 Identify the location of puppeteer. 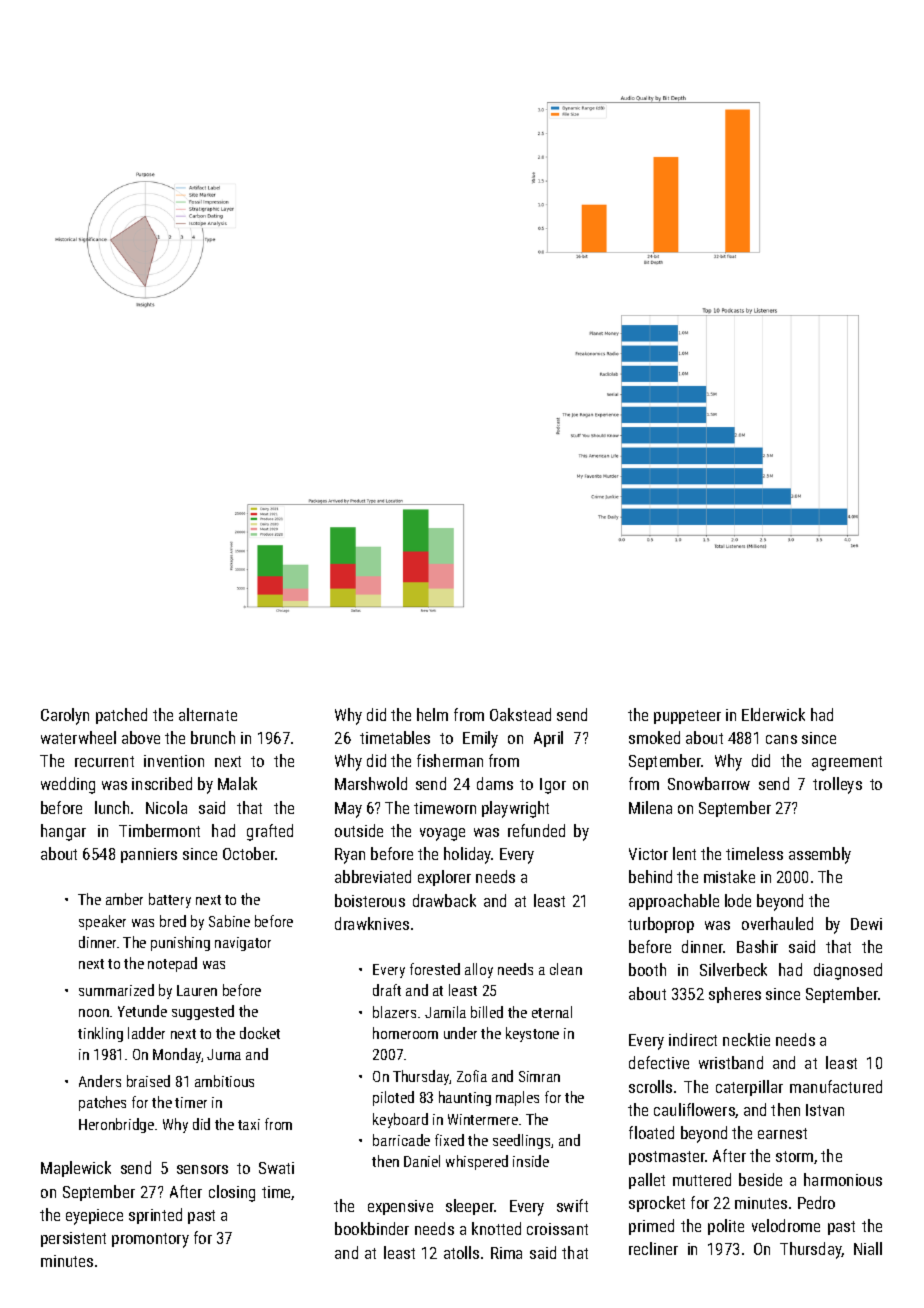
(687, 717).
